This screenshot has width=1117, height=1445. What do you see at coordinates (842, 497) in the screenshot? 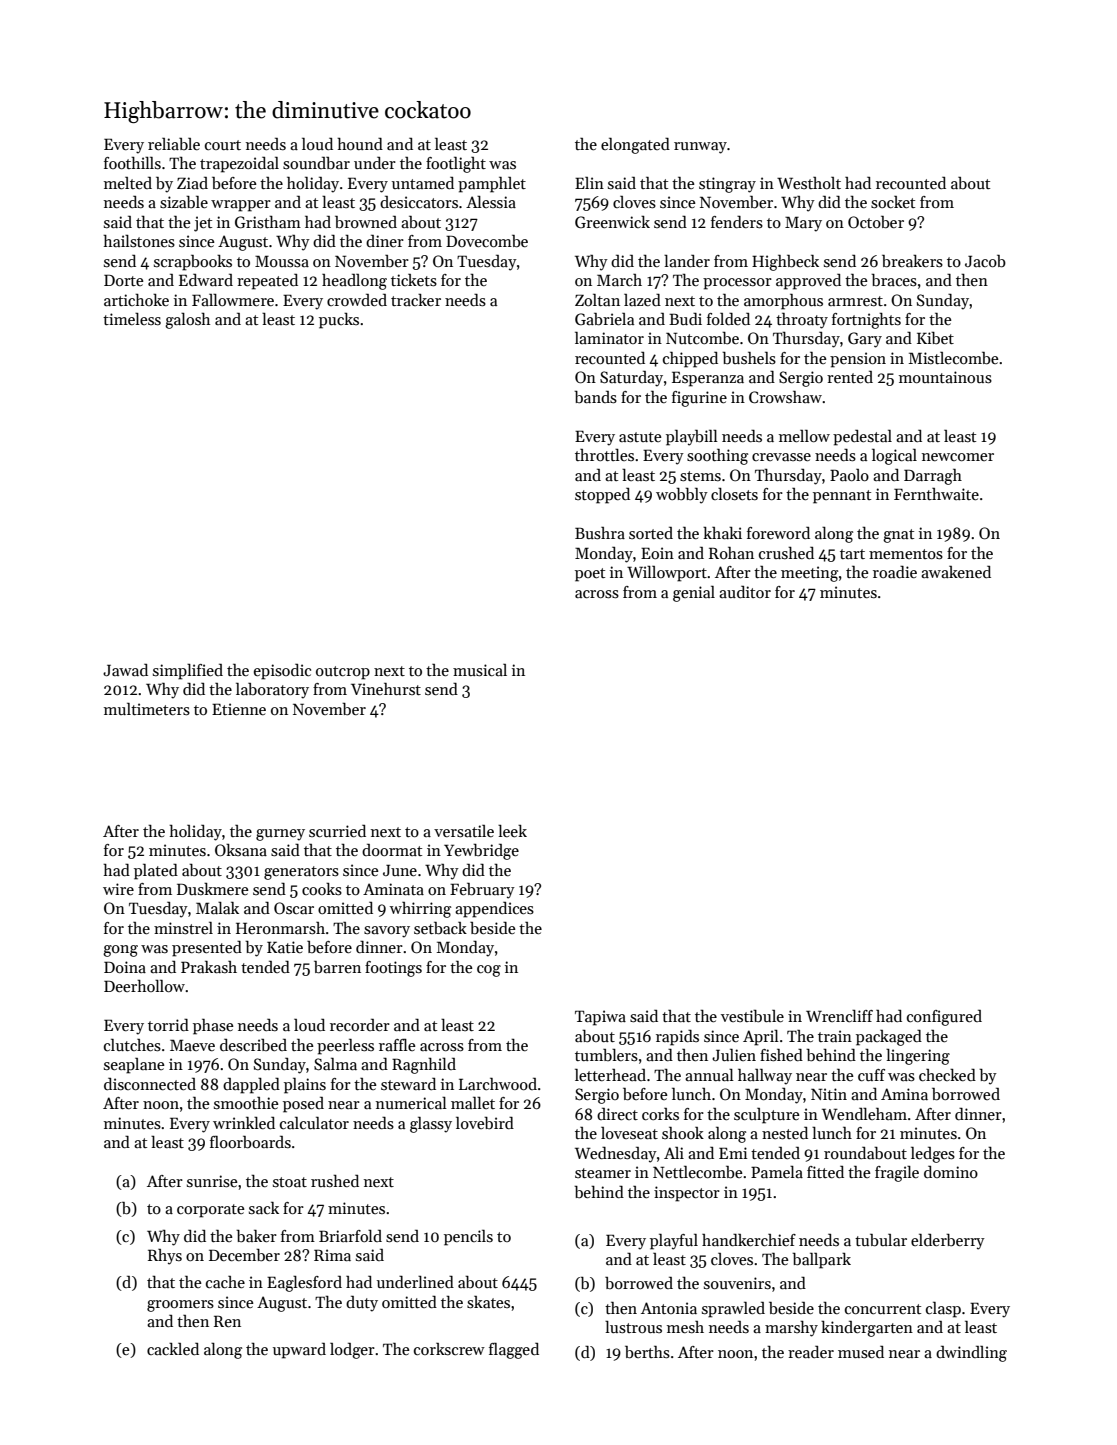
I see `pennant` at bounding box center [842, 497].
